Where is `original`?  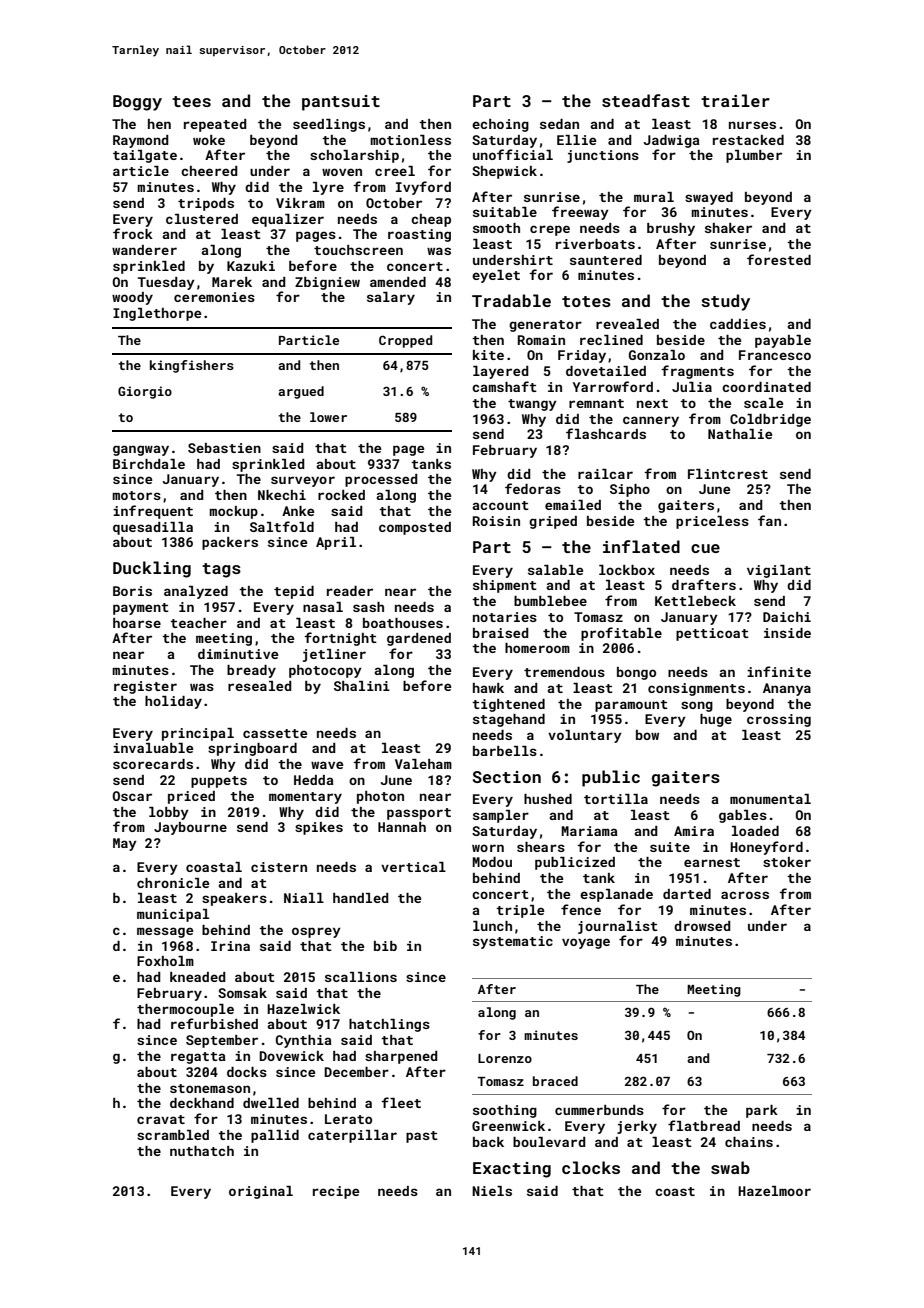 original is located at coordinates (261, 1192).
